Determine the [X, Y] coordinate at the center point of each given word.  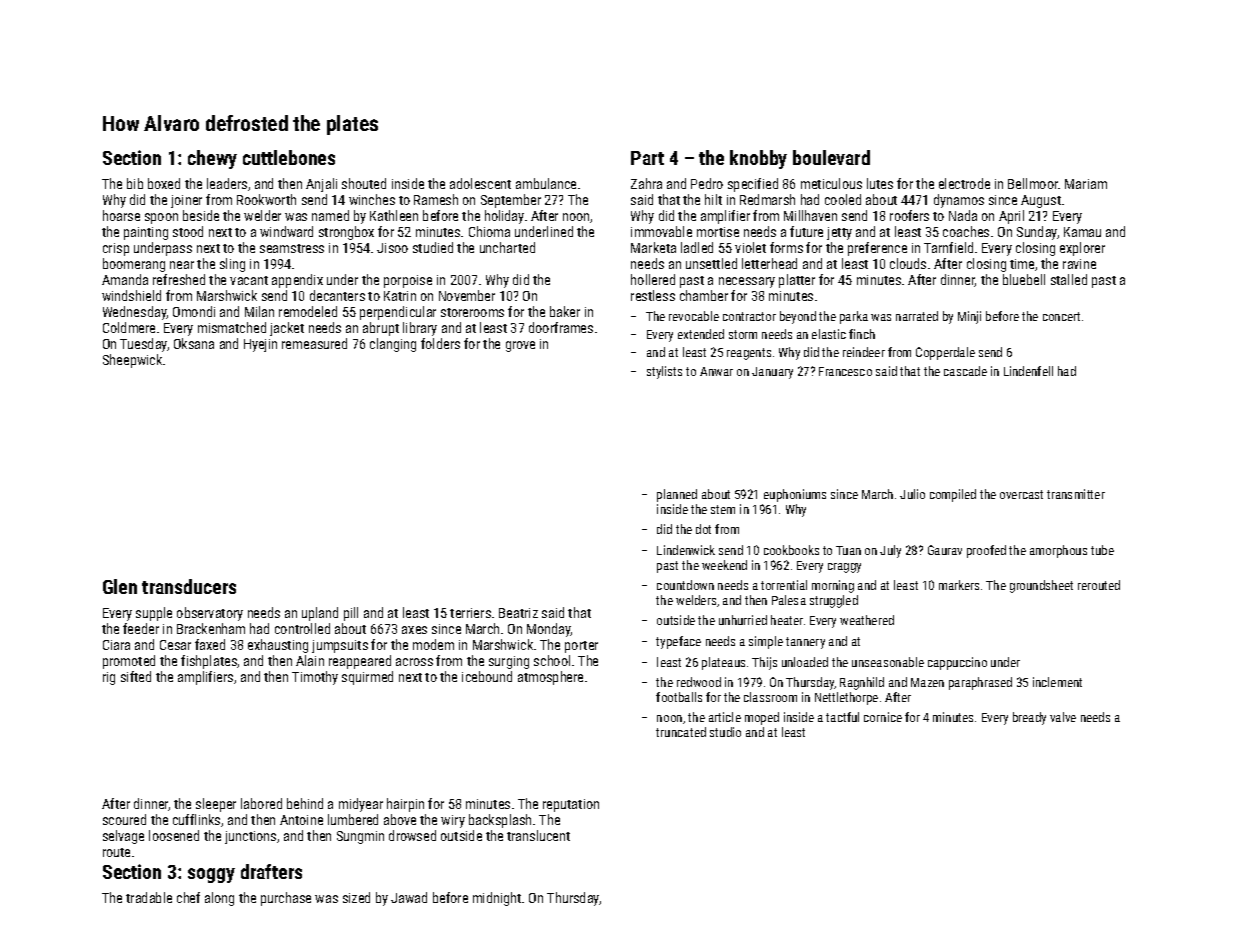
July [890, 551]
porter [581, 647]
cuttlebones [289, 157]
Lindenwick [686, 550]
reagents [749, 354]
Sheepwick [132, 361]
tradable [149, 897]
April [1011, 217]
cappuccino [957, 663]
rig [109, 678]
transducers [189, 586]
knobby [758, 159]
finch [862, 334]
